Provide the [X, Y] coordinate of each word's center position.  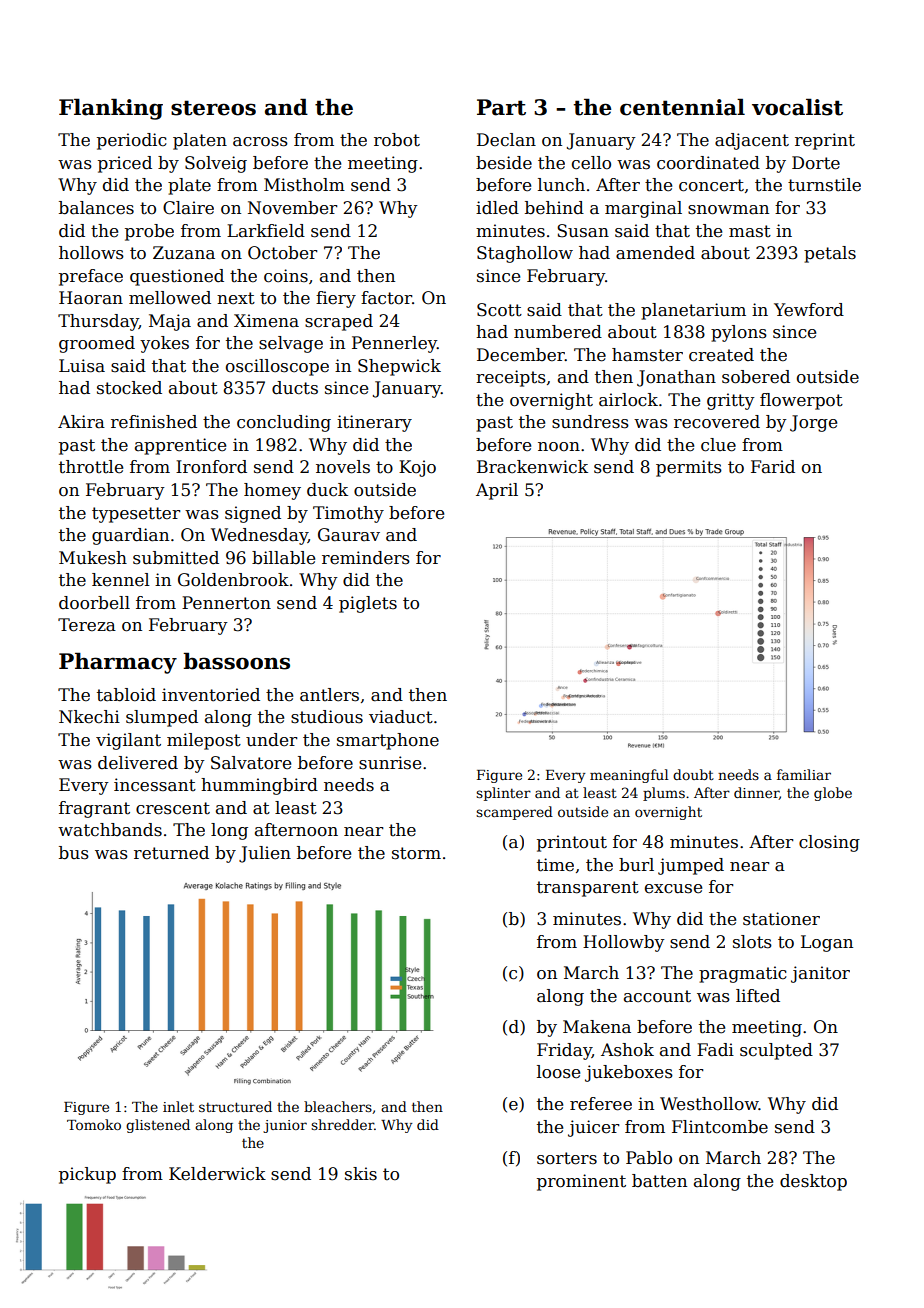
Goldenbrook [233, 580]
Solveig [216, 164]
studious [327, 717]
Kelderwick [217, 1174]
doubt [693, 774]
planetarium [693, 311]
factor [386, 298]
